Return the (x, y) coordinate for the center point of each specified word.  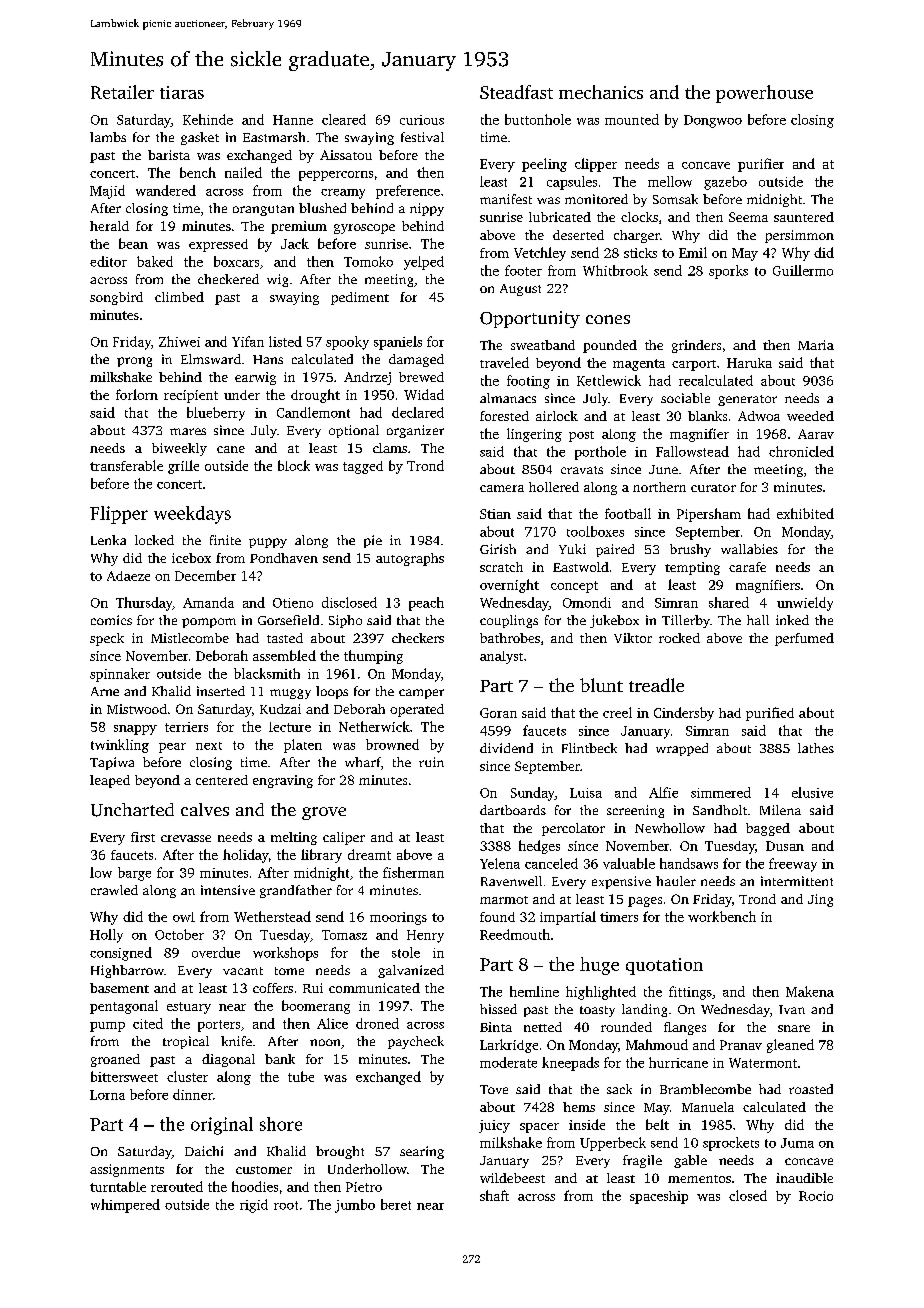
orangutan (263, 210)
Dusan (785, 846)
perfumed (804, 639)
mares (188, 431)
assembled (284, 655)
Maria (816, 345)
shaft (494, 1195)
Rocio (816, 1196)
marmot (504, 900)
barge (134, 874)
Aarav (816, 434)
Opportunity (530, 319)
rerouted (177, 1186)
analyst (501, 657)
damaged (416, 360)
